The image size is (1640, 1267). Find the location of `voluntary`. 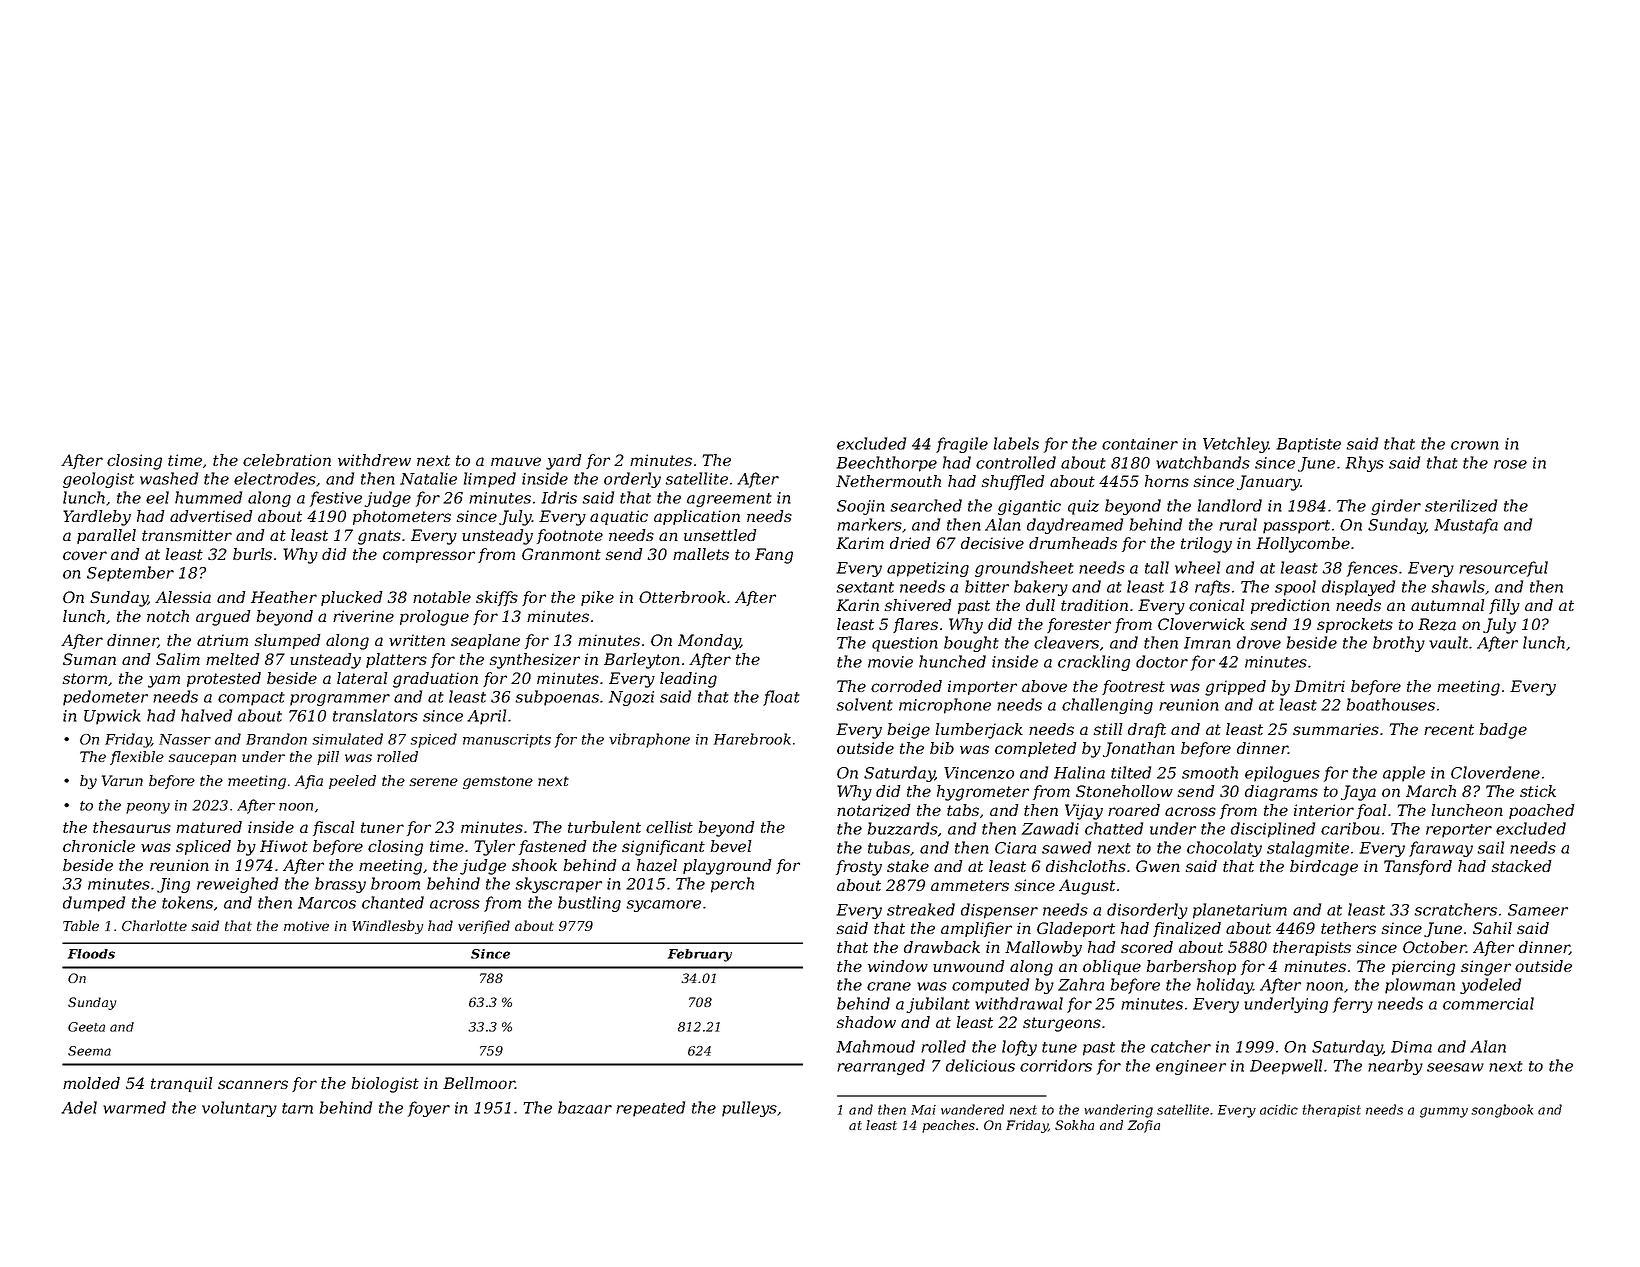

voluntary is located at coordinates (239, 1109).
